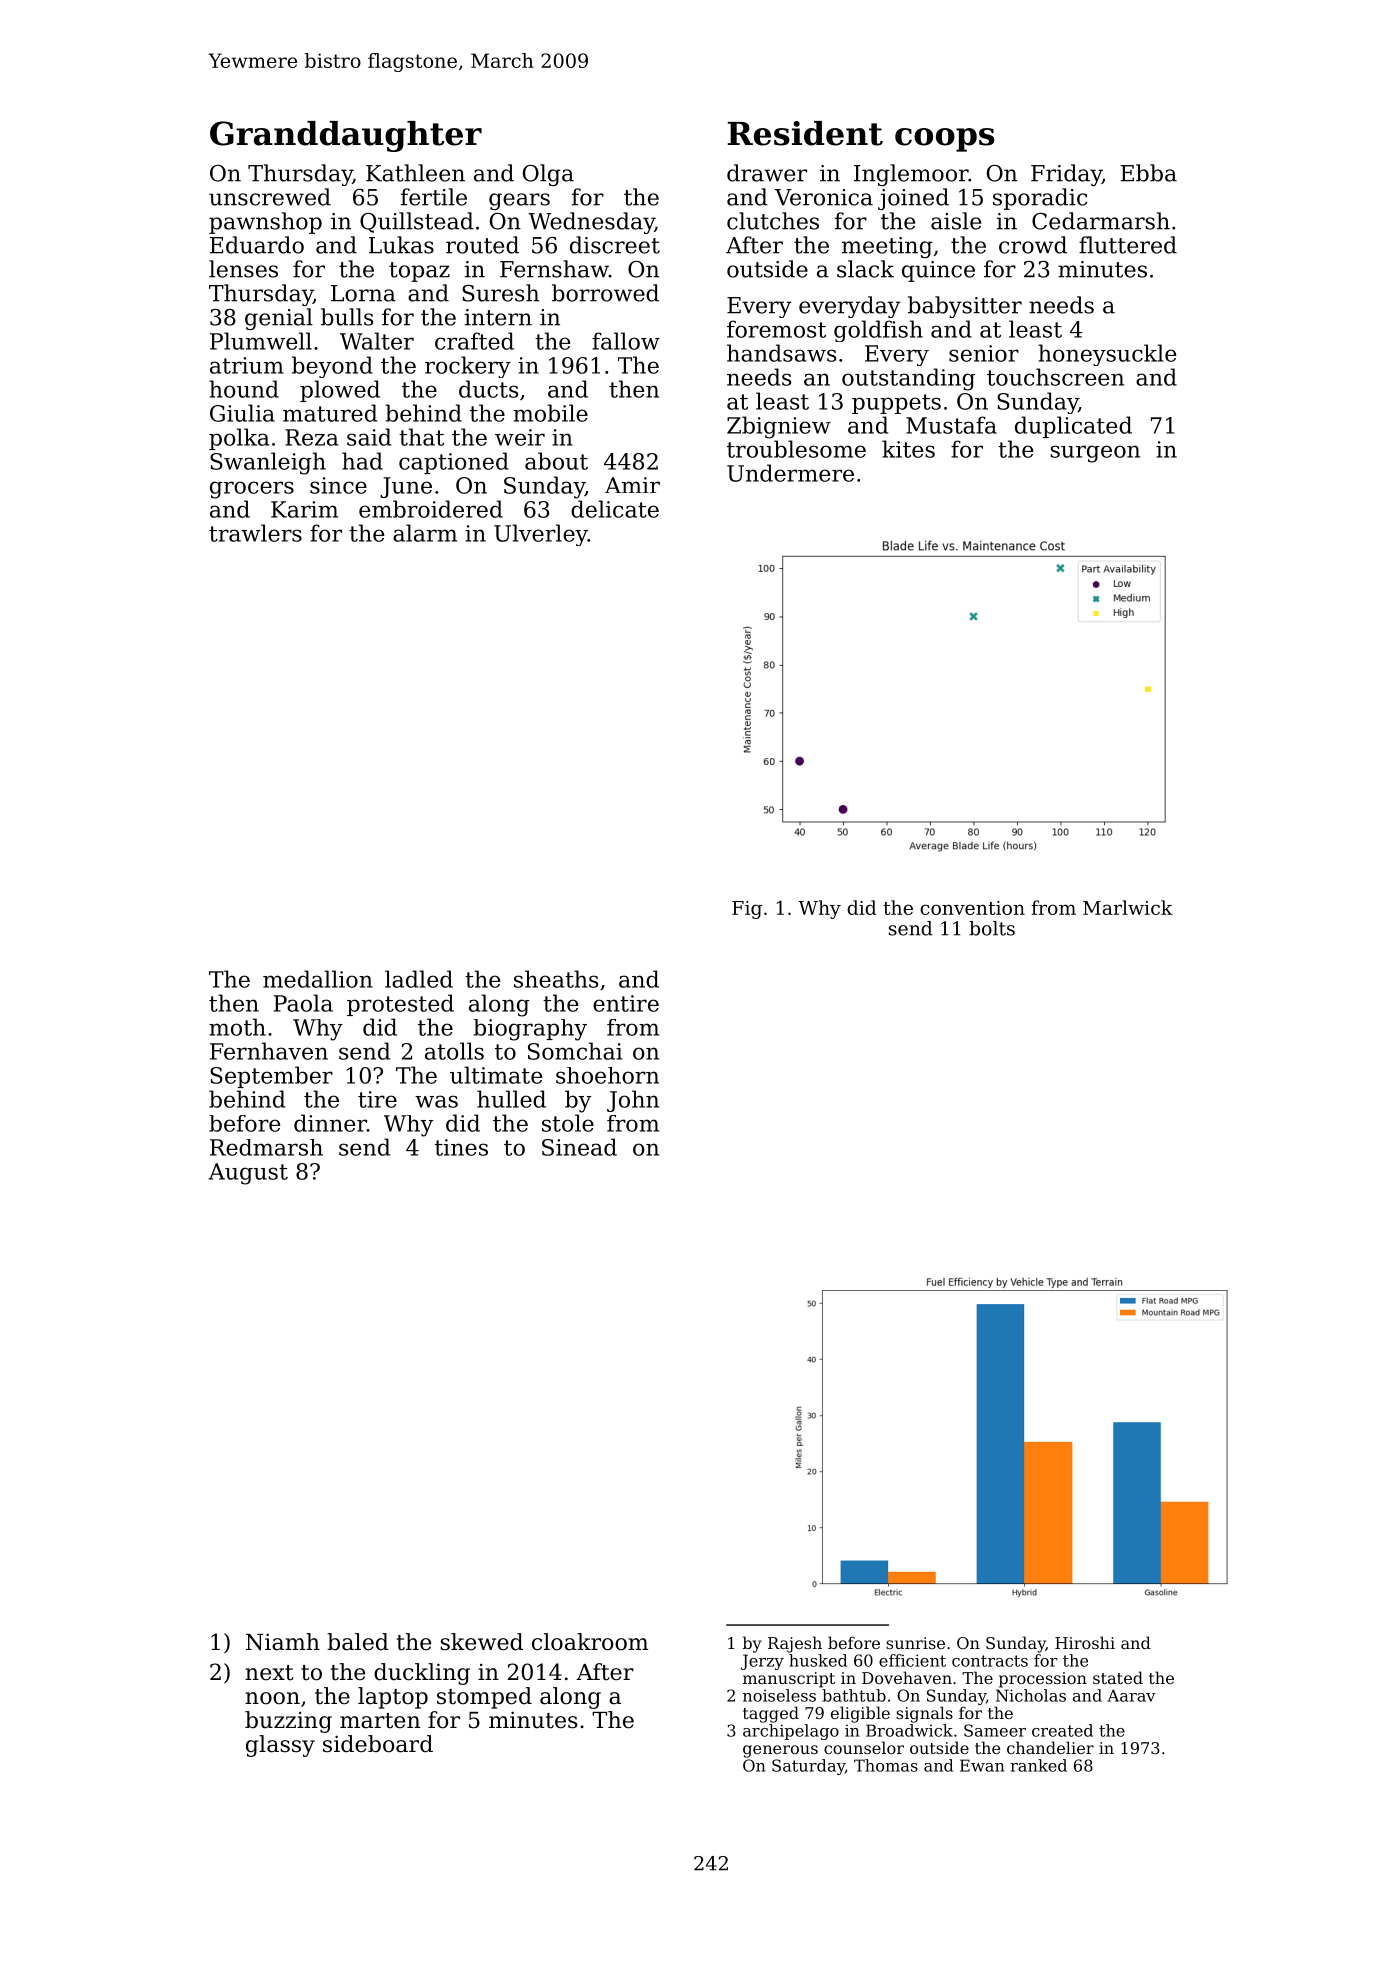 Image resolution: width=1386 pixels, height=1969 pixels. What do you see at coordinates (1033, 245) in the page?
I see `crowd` at bounding box center [1033, 245].
